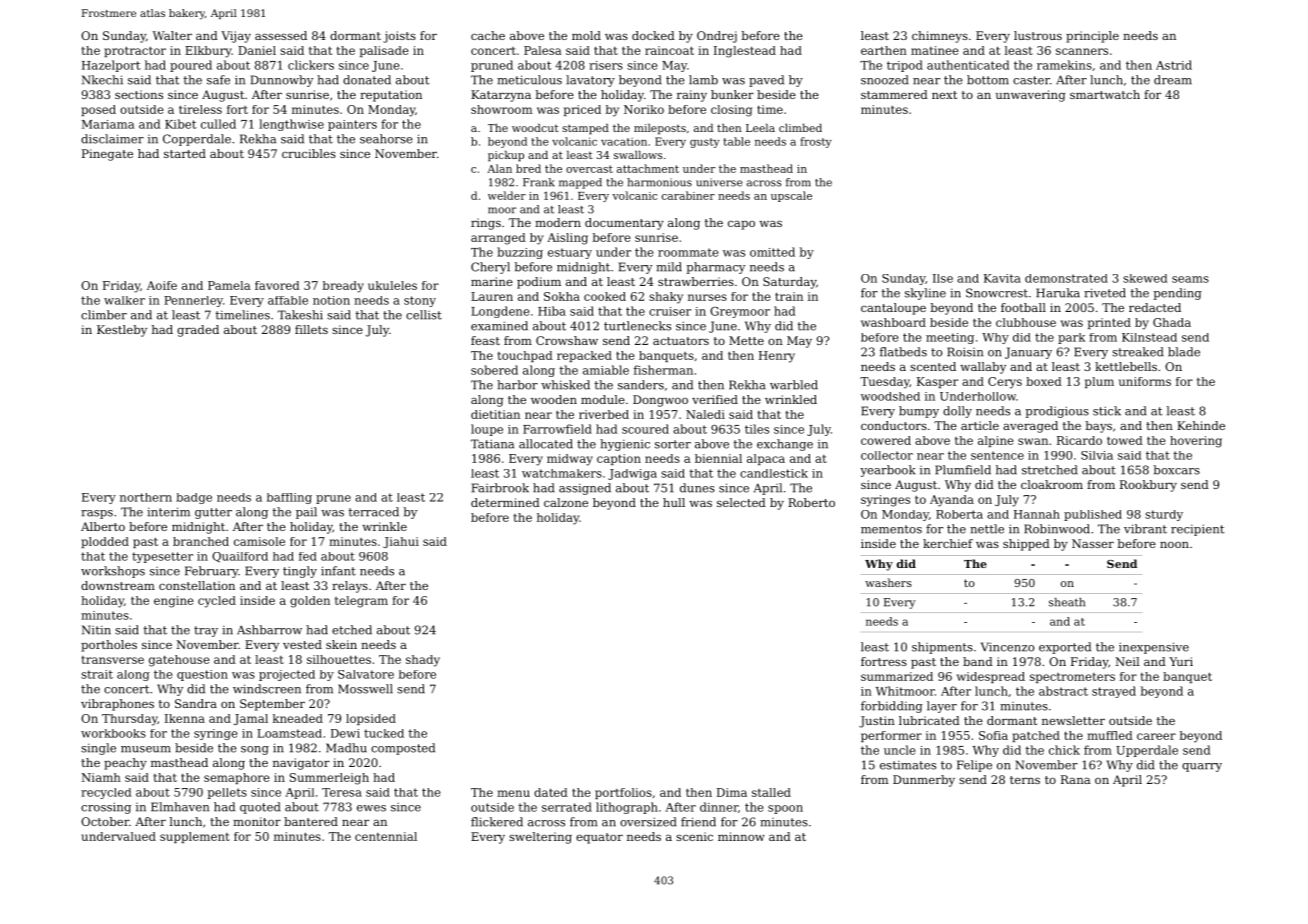 The height and width of the document is (924, 1308). What do you see at coordinates (585, 129) in the document?
I see `stamped` at bounding box center [585, 129].
